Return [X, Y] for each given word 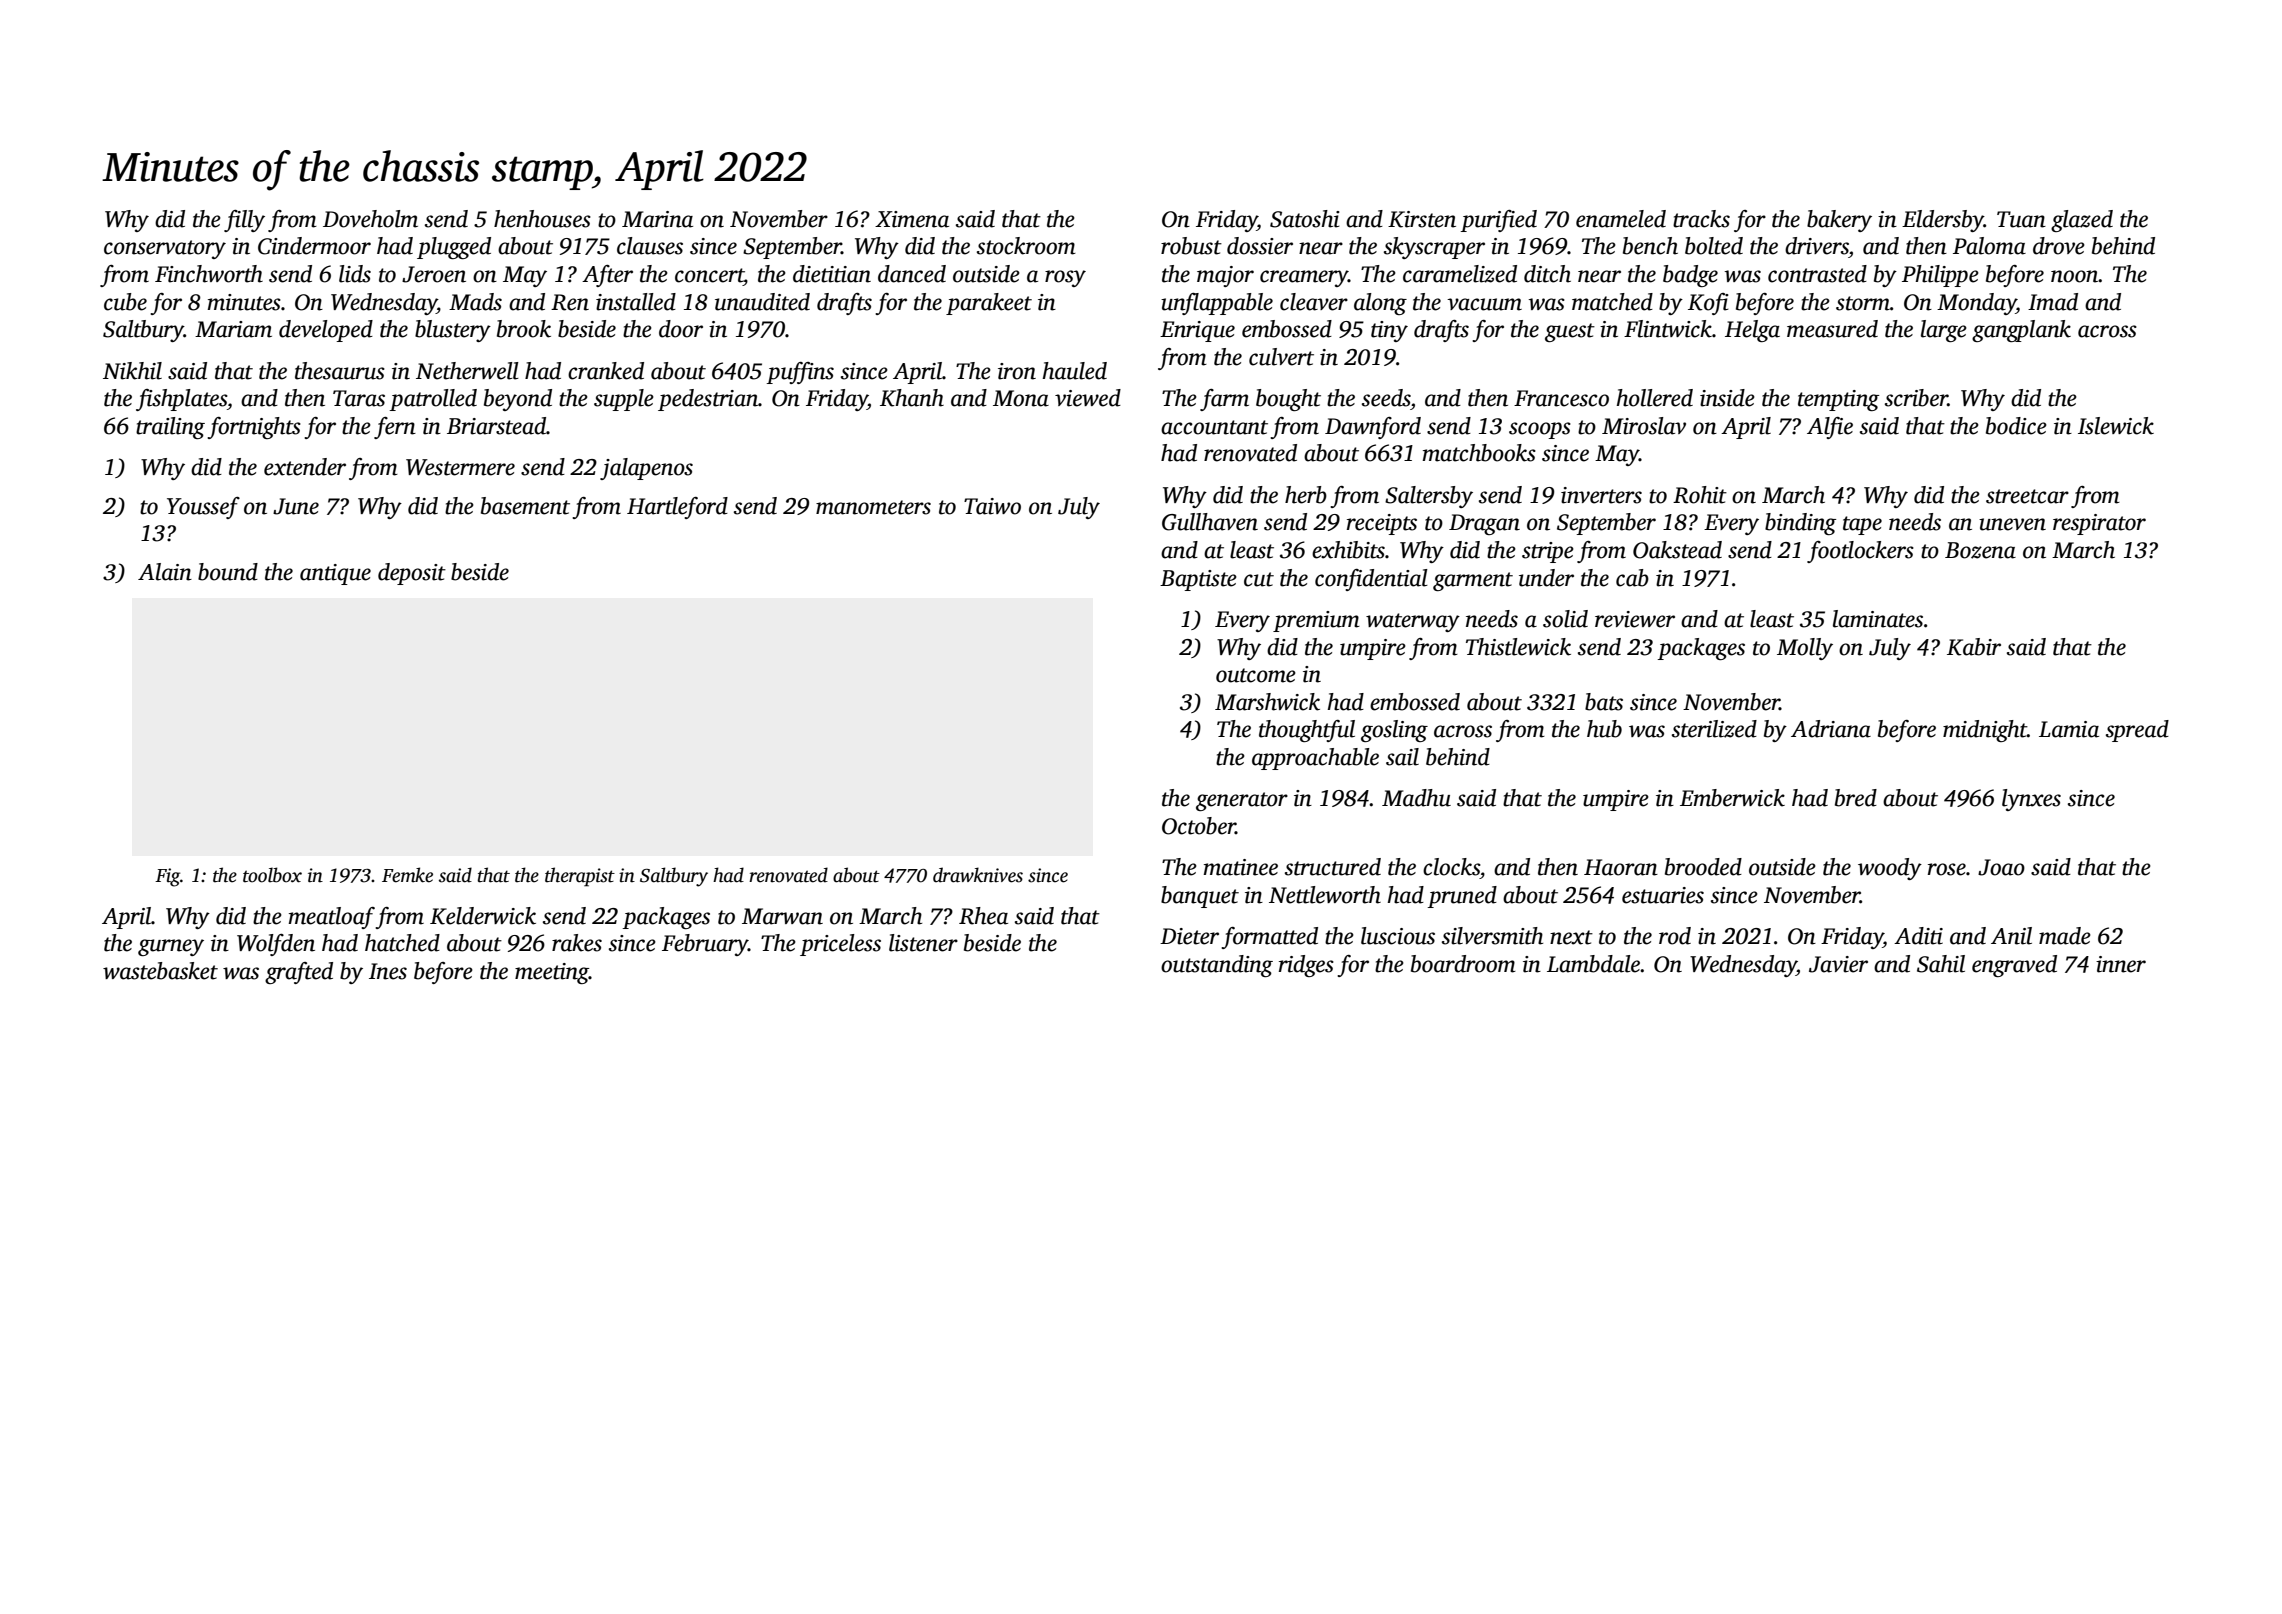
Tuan [2021, 219]
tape [1862, 525]
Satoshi [1305, 219]
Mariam [233, 329]
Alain [165, 572]
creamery [1304, 278]
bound [228, 572]
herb [1306, 495]
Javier [1838, 964]
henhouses [542, 219]
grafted [299, 973]
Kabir [1974, 647]
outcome [1256, 675]
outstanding [1217, 966]
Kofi [1708, 304]
